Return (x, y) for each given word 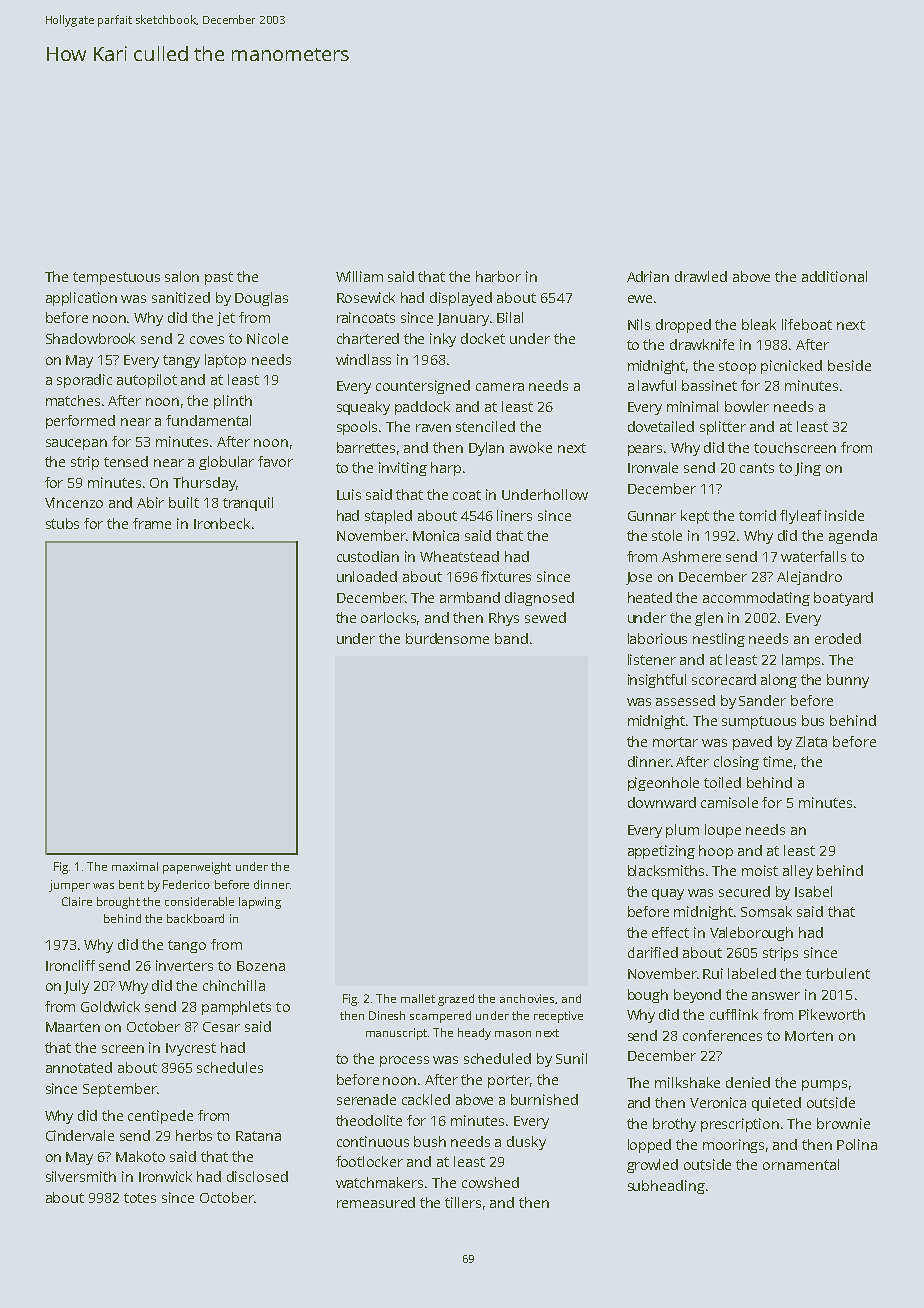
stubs (62, 523)
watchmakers (379, 1182)
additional (834, 276)
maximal (135, 866)
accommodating (756, 599)
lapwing (260, 903)
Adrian (648, 276)
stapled (388, 517)
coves (207, 340)
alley (798, 872)
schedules (230, 1067)
